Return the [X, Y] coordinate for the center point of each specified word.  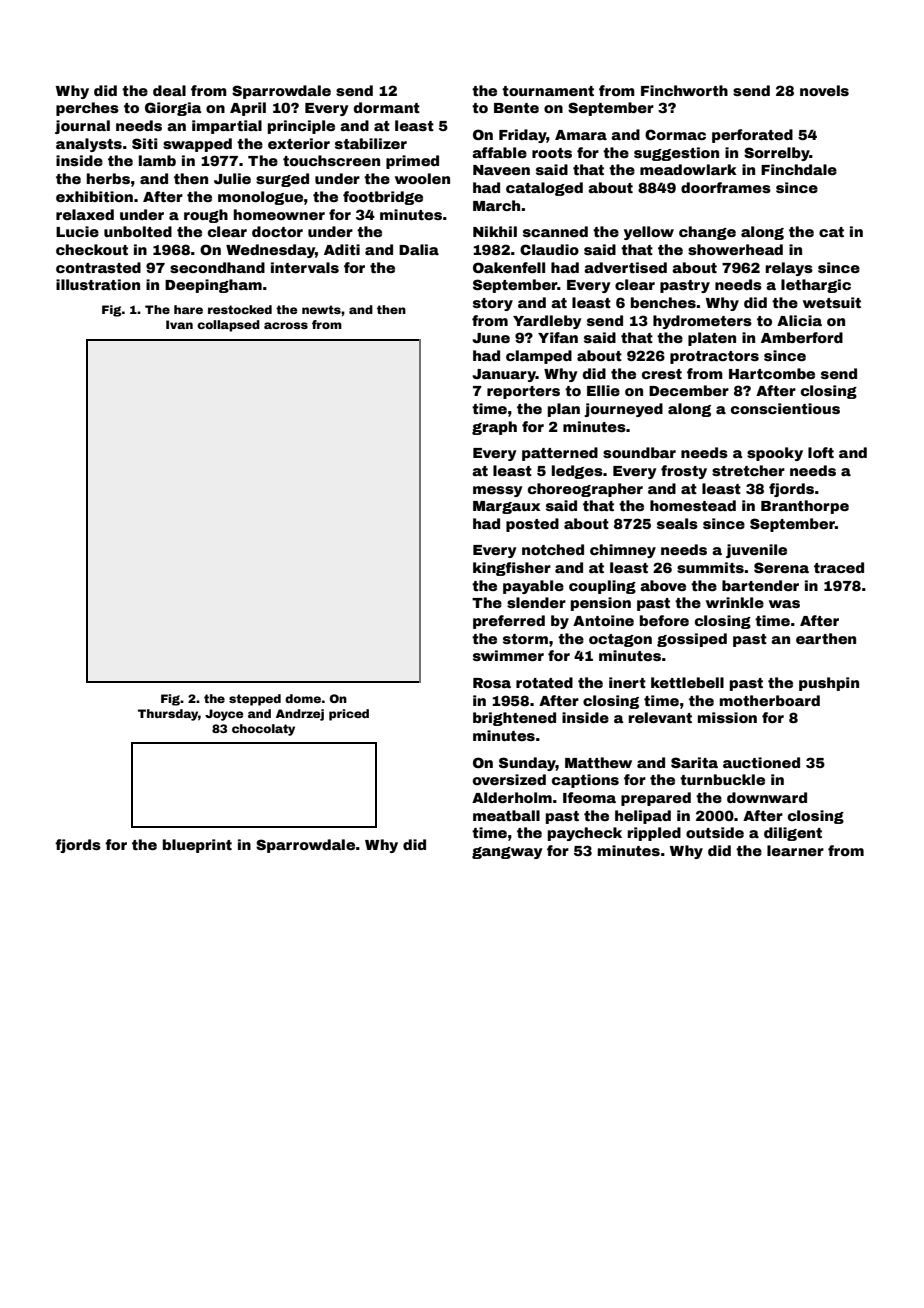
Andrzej [300, 715]
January [504, 375]
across [286, 325]
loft [821, 452]
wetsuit [832, 302]
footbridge [383, 198]
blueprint [197, 846]
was [784, 604]
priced [349, 715]
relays [789, 269]
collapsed [228, 326]
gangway [507, 853]
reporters [523, 392]
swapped [197, 145]
